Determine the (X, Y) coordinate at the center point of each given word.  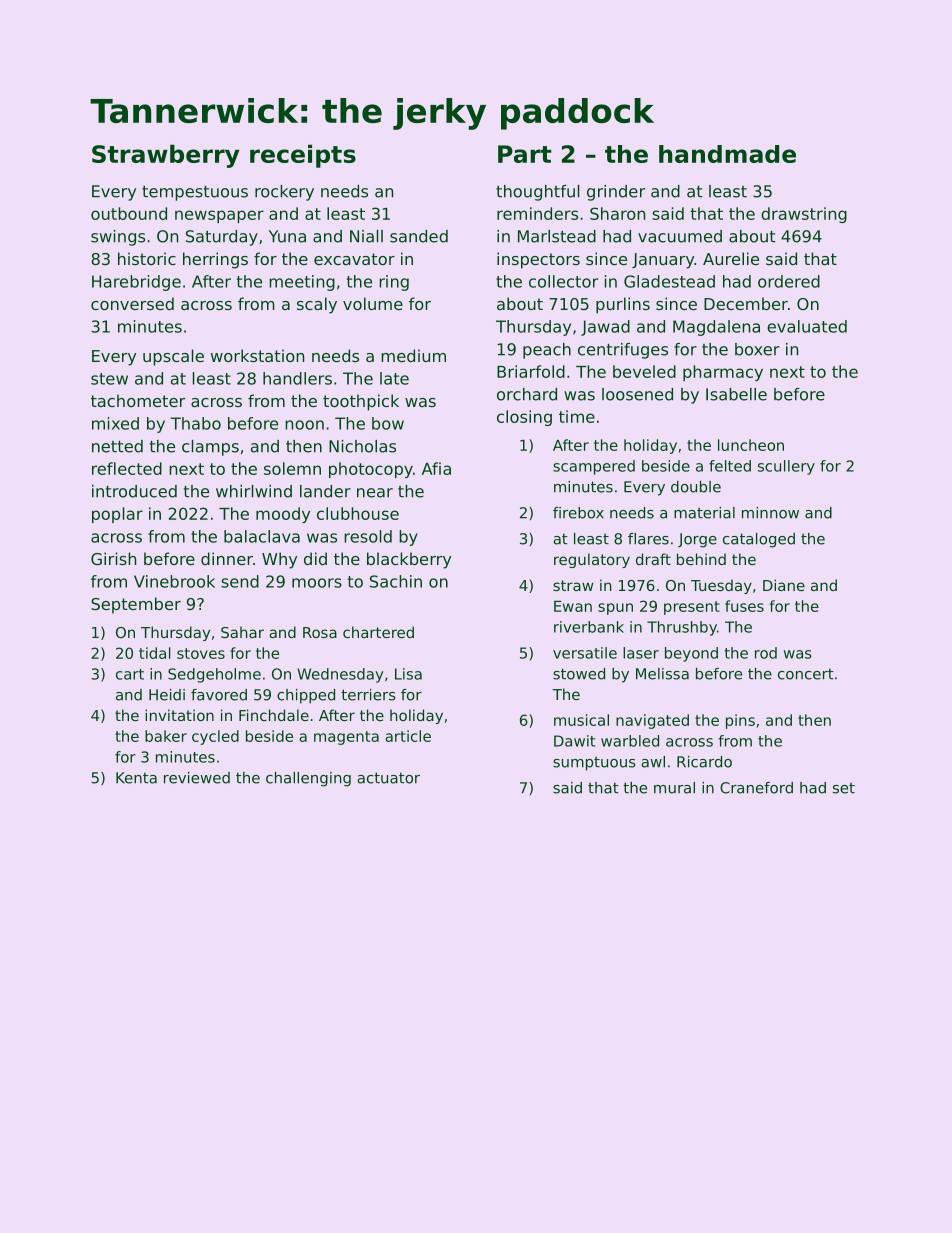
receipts (303, 156)
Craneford (756, 788)
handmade (727, 154)
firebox (578, 513)
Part (525, 154)
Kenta (136, 778)
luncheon (751, 445)
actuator (388, 778)
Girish (113, 558)
